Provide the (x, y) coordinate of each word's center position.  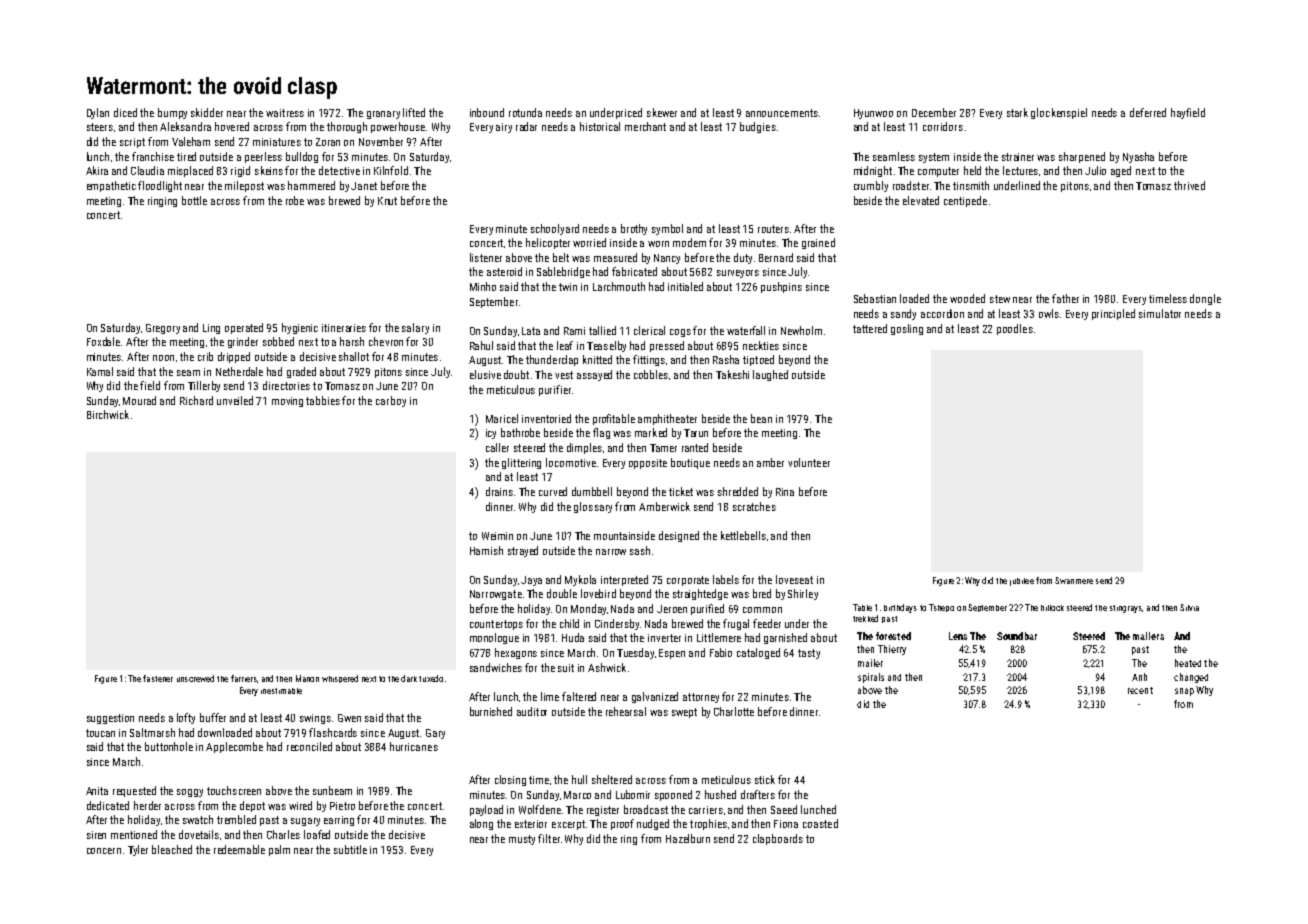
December (934, 112)
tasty (809, 654)
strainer (1018, 157)
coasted (820, 823)
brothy (634, 229)
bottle (194, 200)
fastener (158, 678)
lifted (414, 112)
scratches (754, 506)
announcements (782, 113)
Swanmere (1074, 580)
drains (499, 491)
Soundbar (1017, 636)
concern (104, 851)
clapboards (778, 839)
